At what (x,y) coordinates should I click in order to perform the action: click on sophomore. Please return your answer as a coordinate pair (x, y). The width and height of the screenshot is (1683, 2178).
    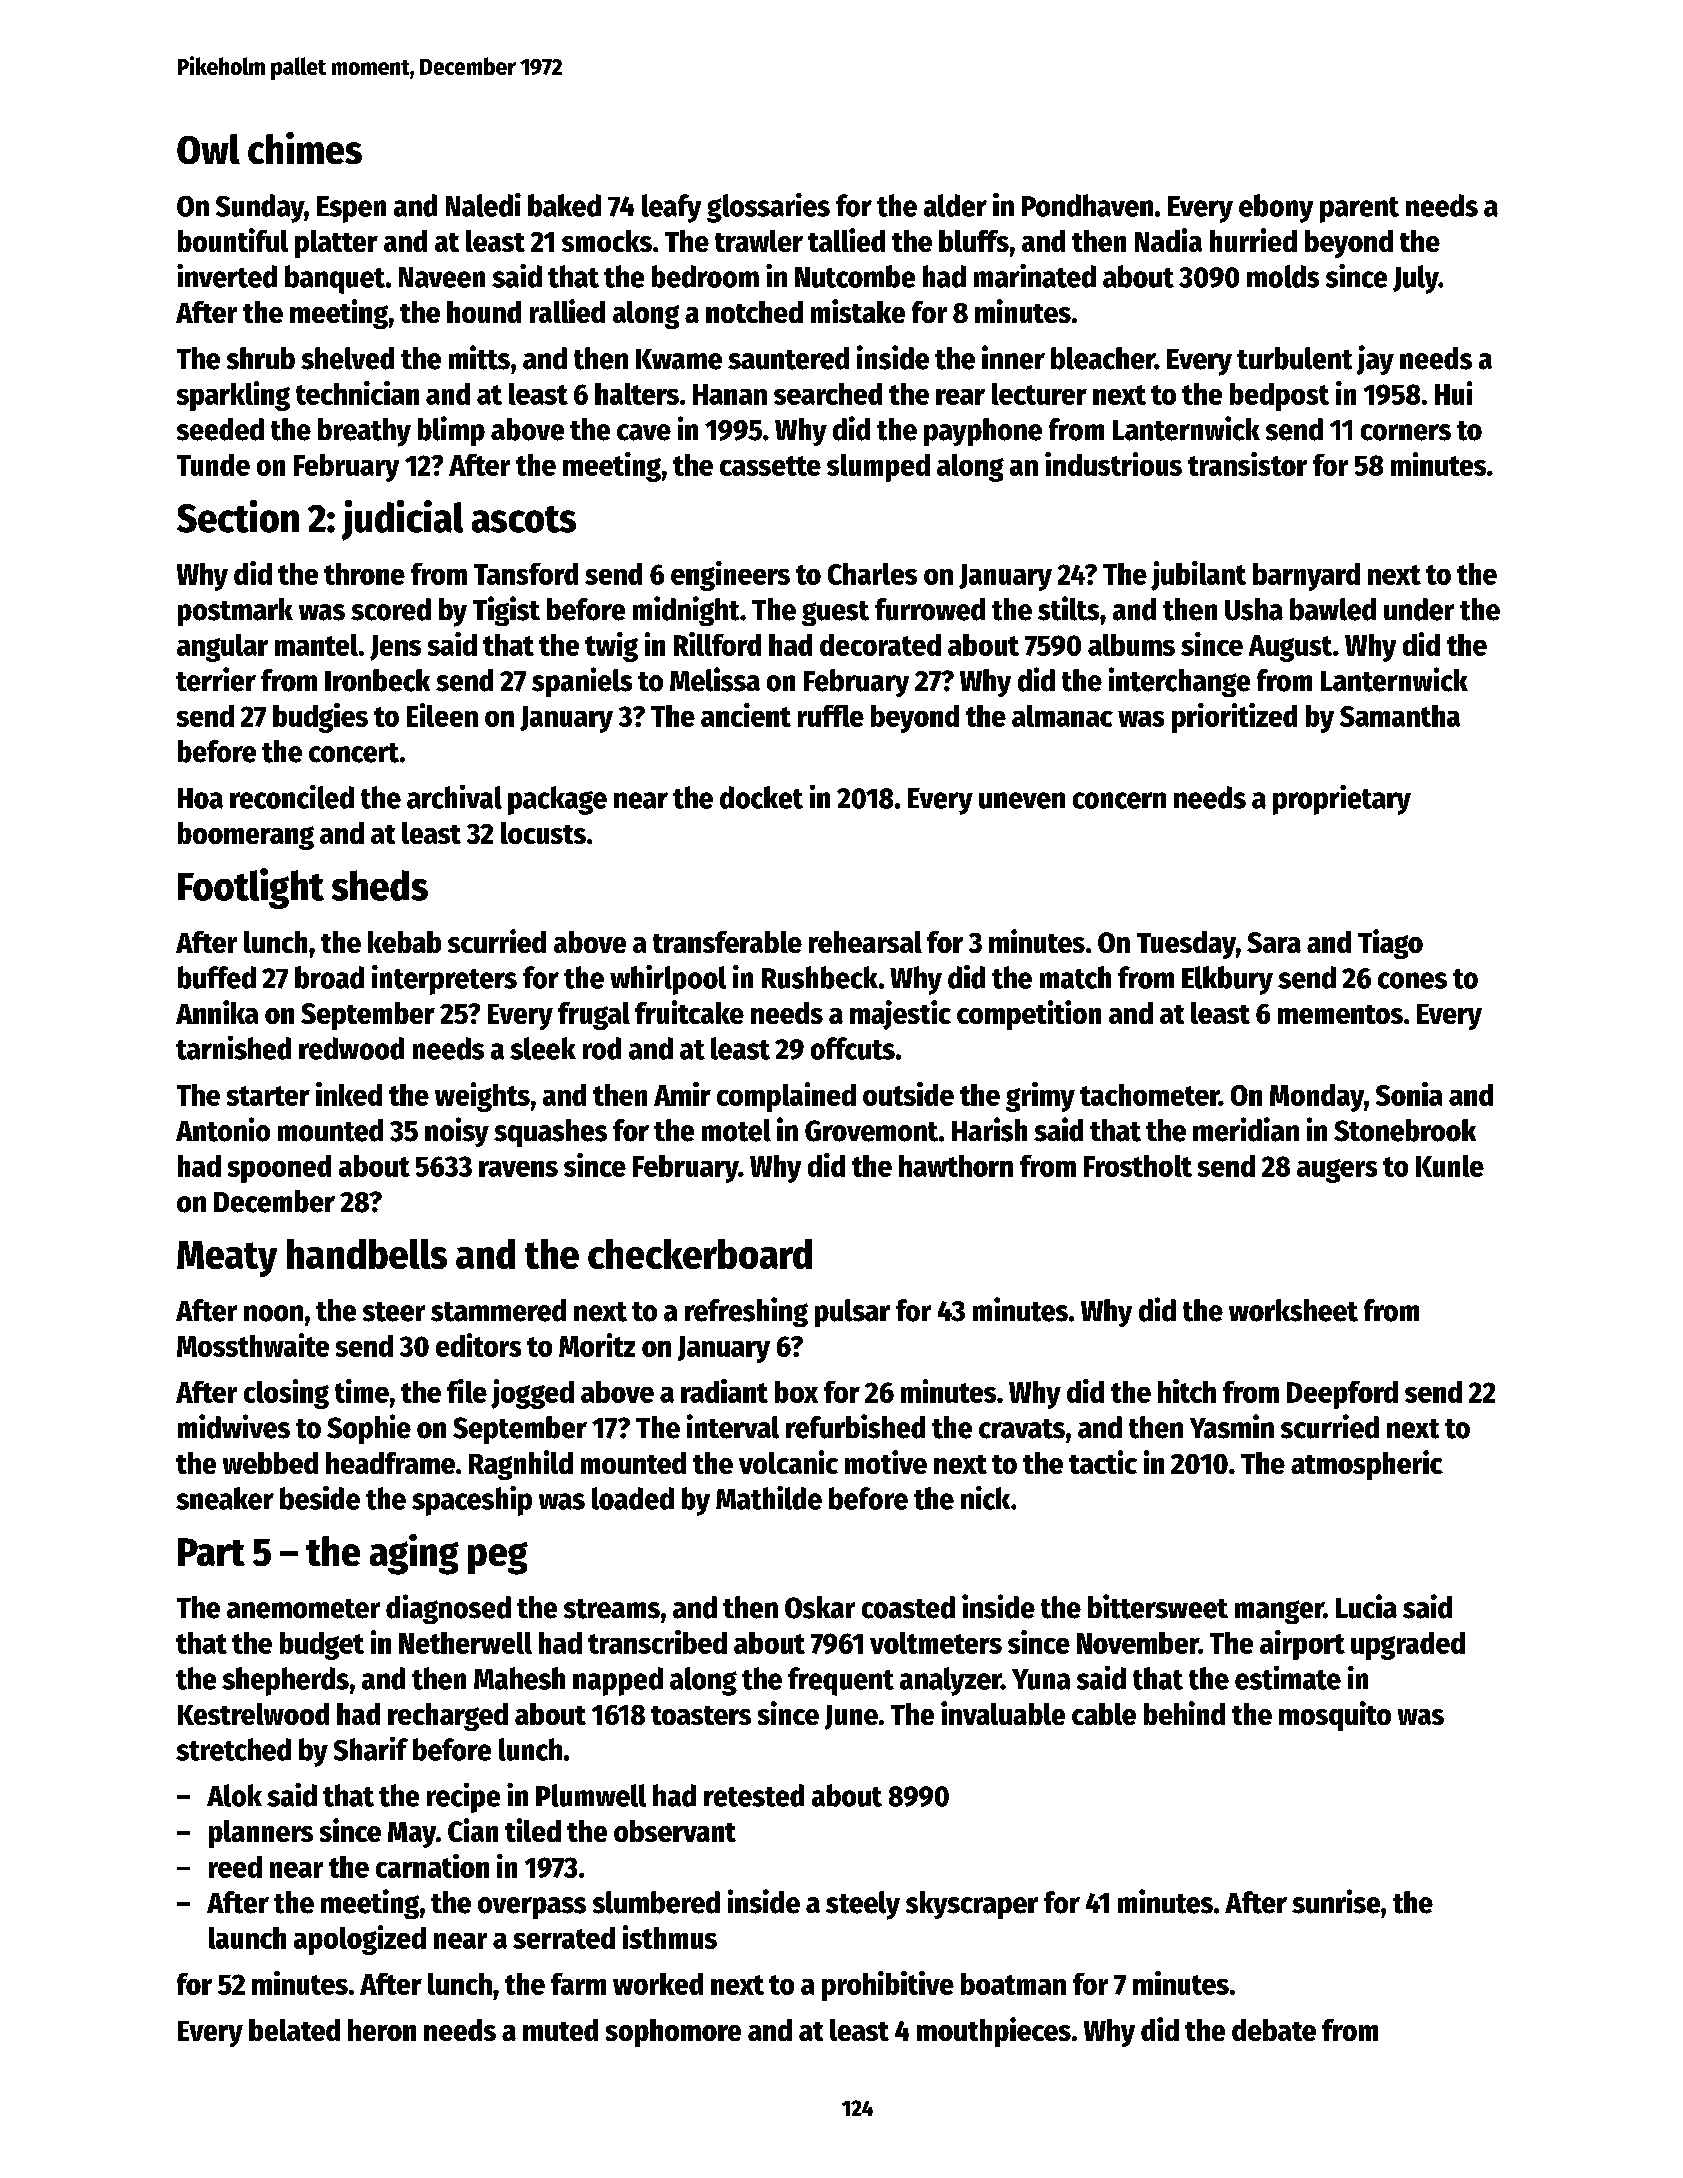
    Looking at the image, I should click on (673, 2033).
